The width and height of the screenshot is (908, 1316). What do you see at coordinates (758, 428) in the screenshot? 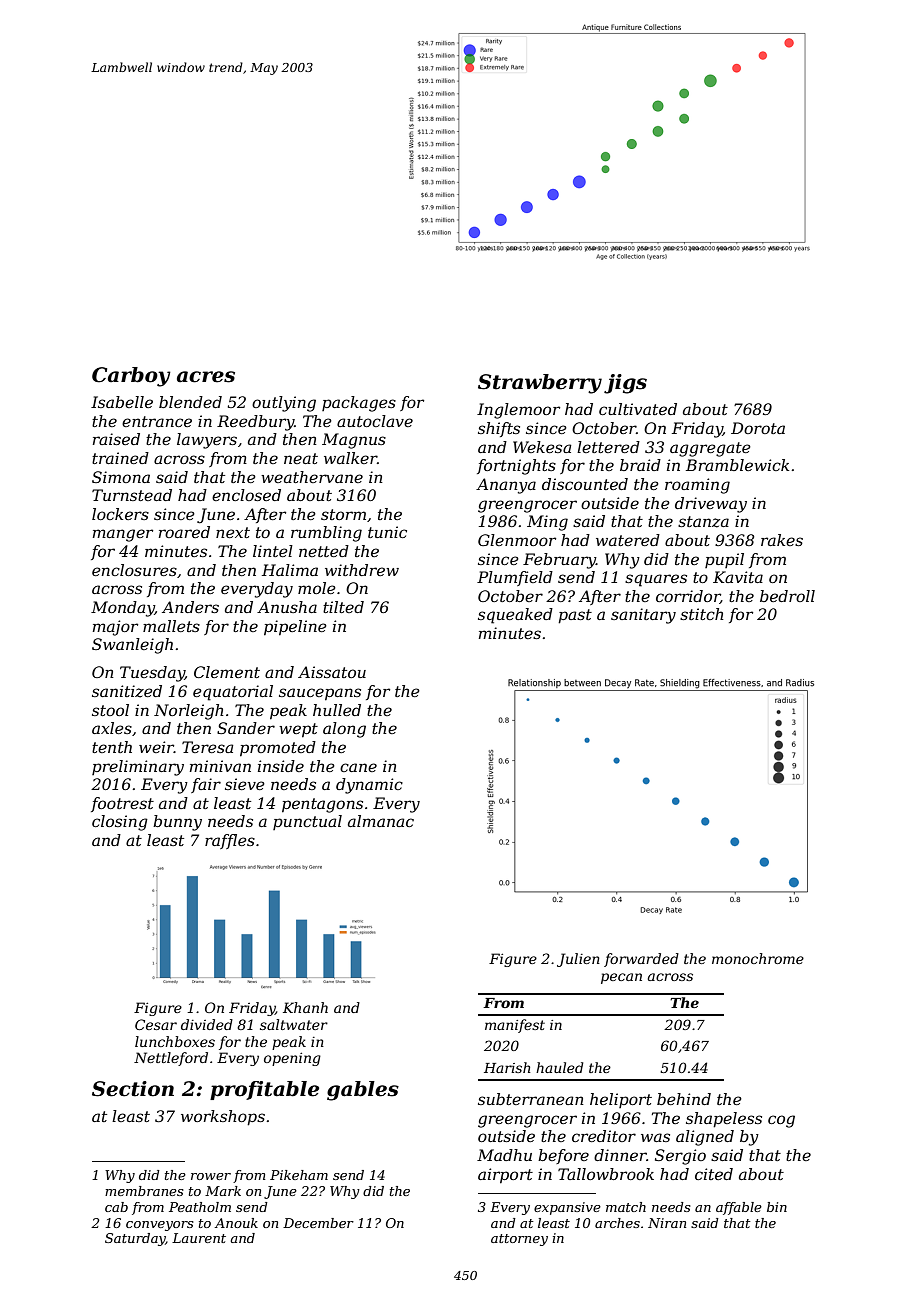
I see `Dorota` at bounding box center [758, 428].
